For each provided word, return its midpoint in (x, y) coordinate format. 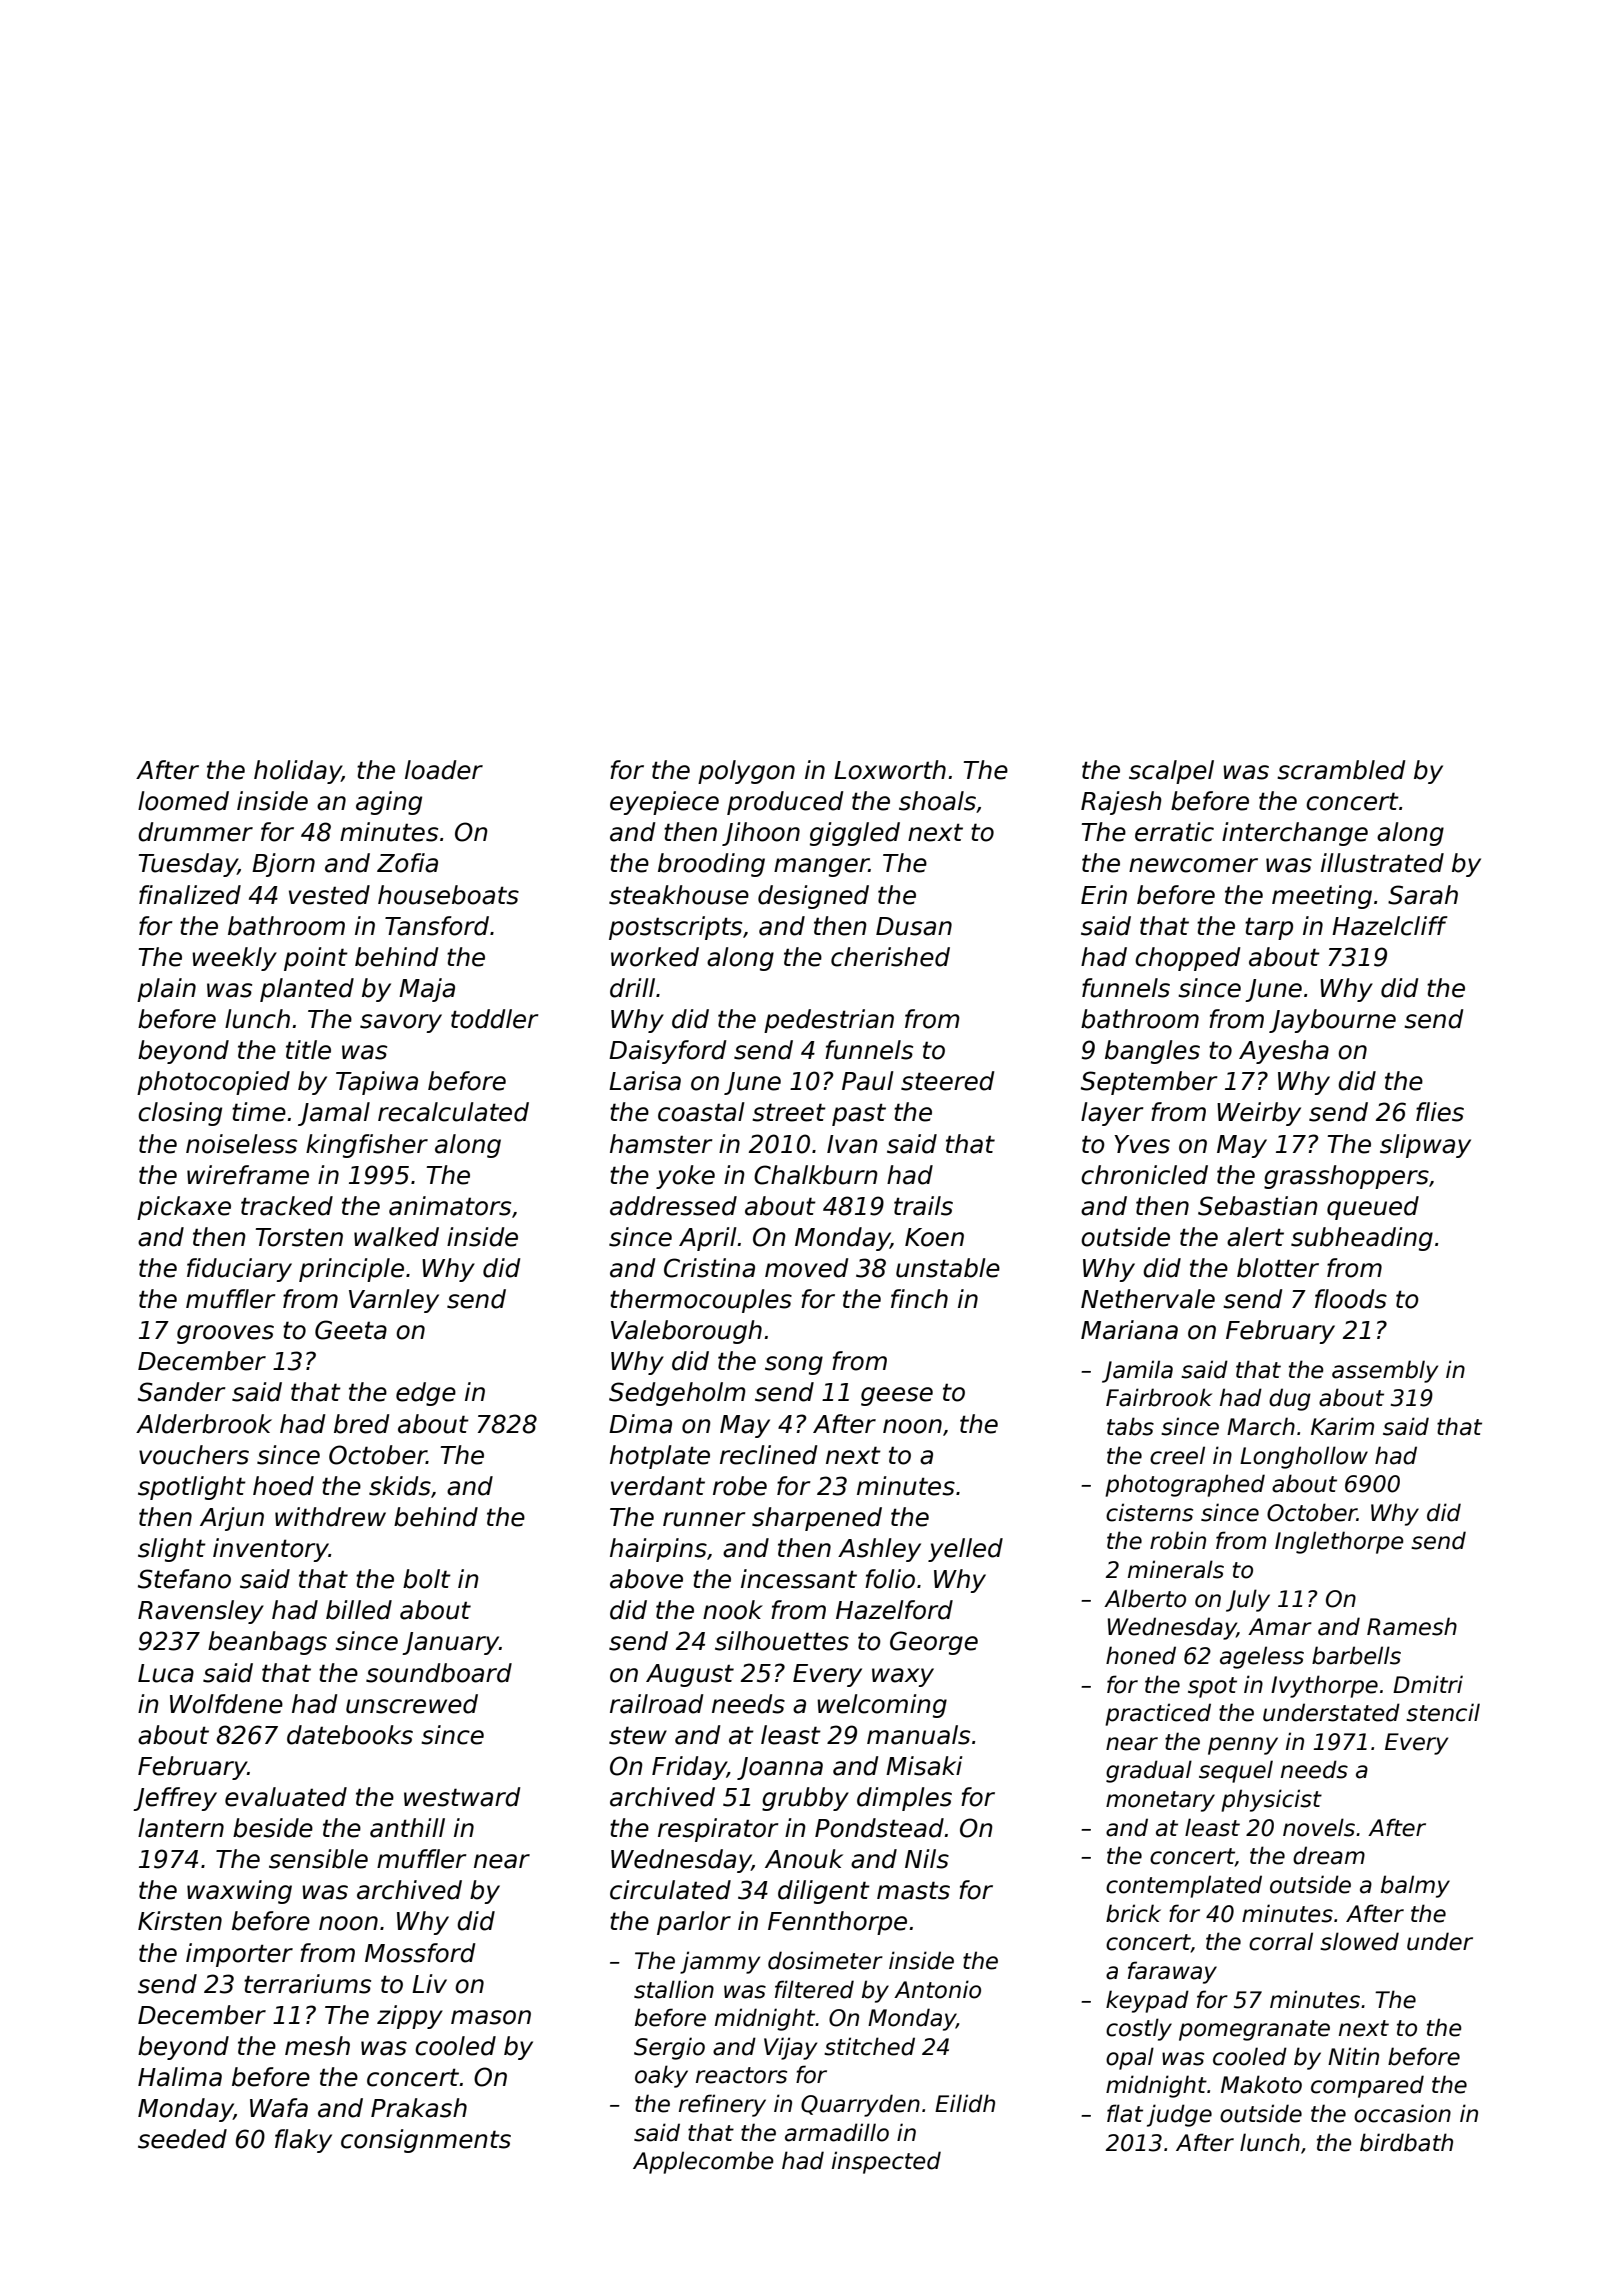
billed (359, 1610)
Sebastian (1258, 1206)
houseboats (448, 895)
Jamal (334, 1114)
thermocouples (701, 1301)
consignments (426, 2141)
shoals (937, 801)
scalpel (1171, 772)
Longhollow (1304, 1457)
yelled (965, 1550)
